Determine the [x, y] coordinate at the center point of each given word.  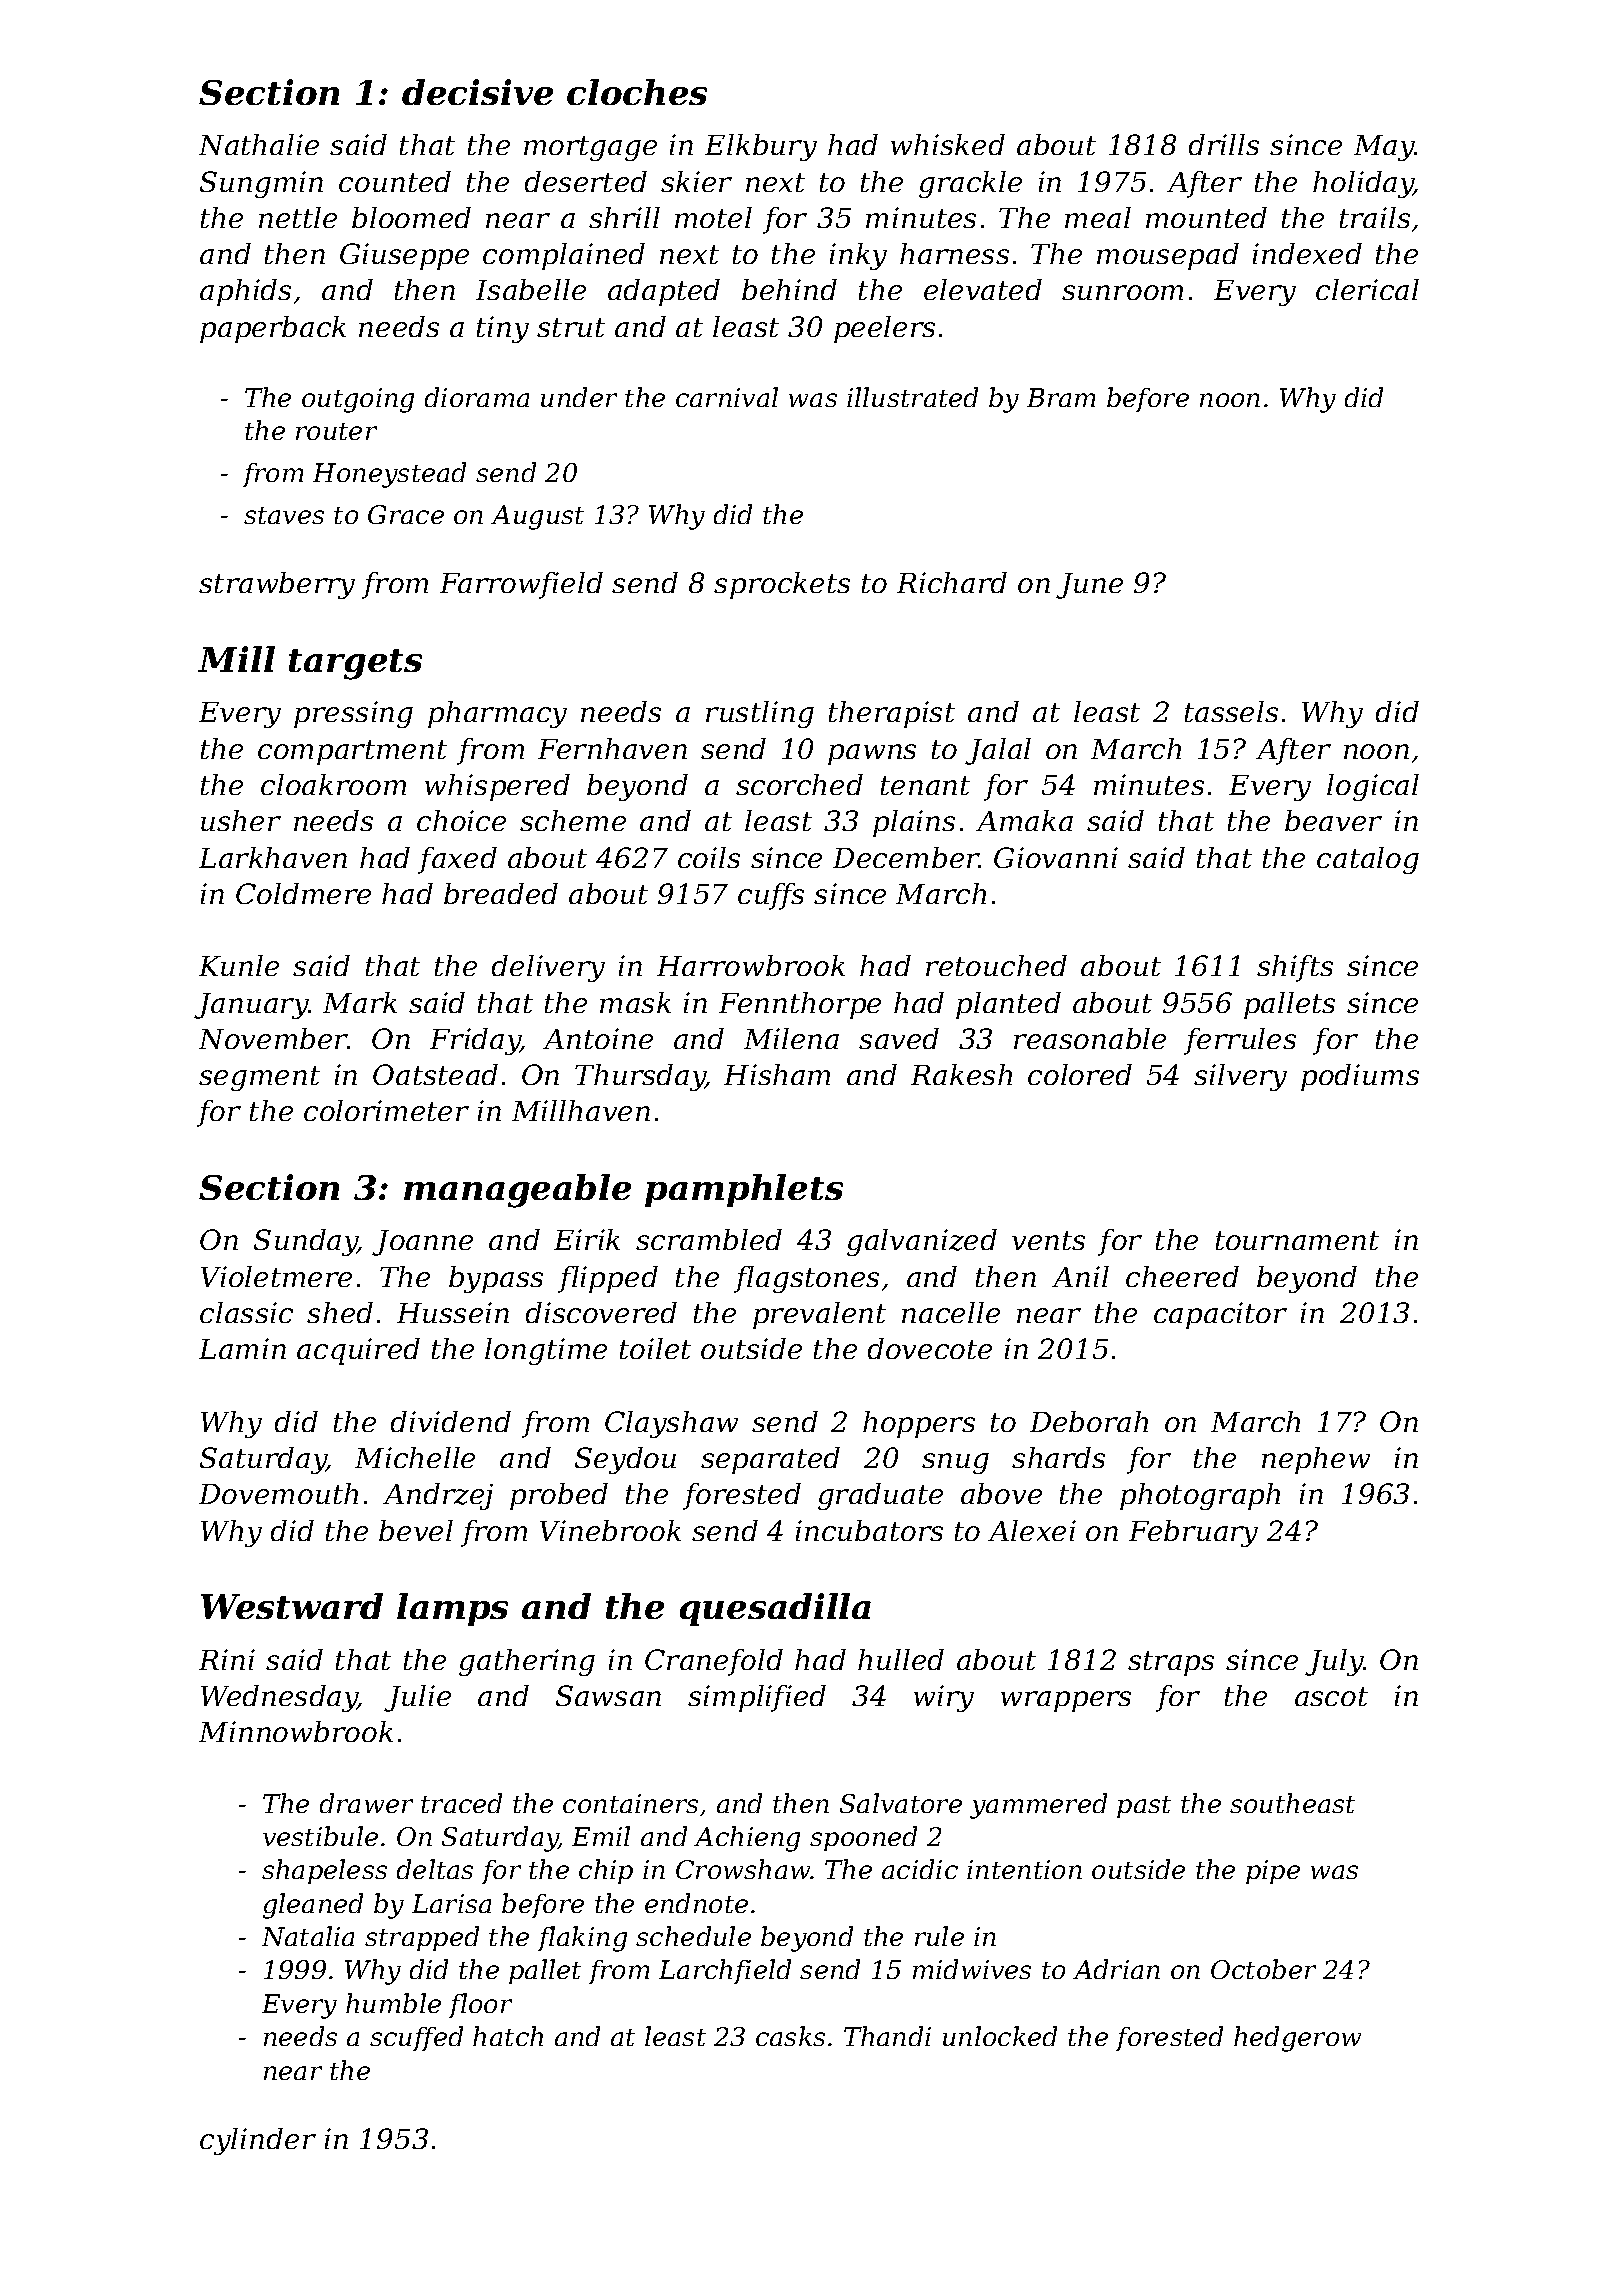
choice [461, 820]
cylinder [258, 2141]
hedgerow [1297, 2039]
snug [955, 1463]
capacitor [1220, 1315]
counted [395, 181]
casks [790, 2036]
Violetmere [276, 1276]
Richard [952, 582]
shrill [624, 217]
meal [1098, 217]
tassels [1231, 711]
